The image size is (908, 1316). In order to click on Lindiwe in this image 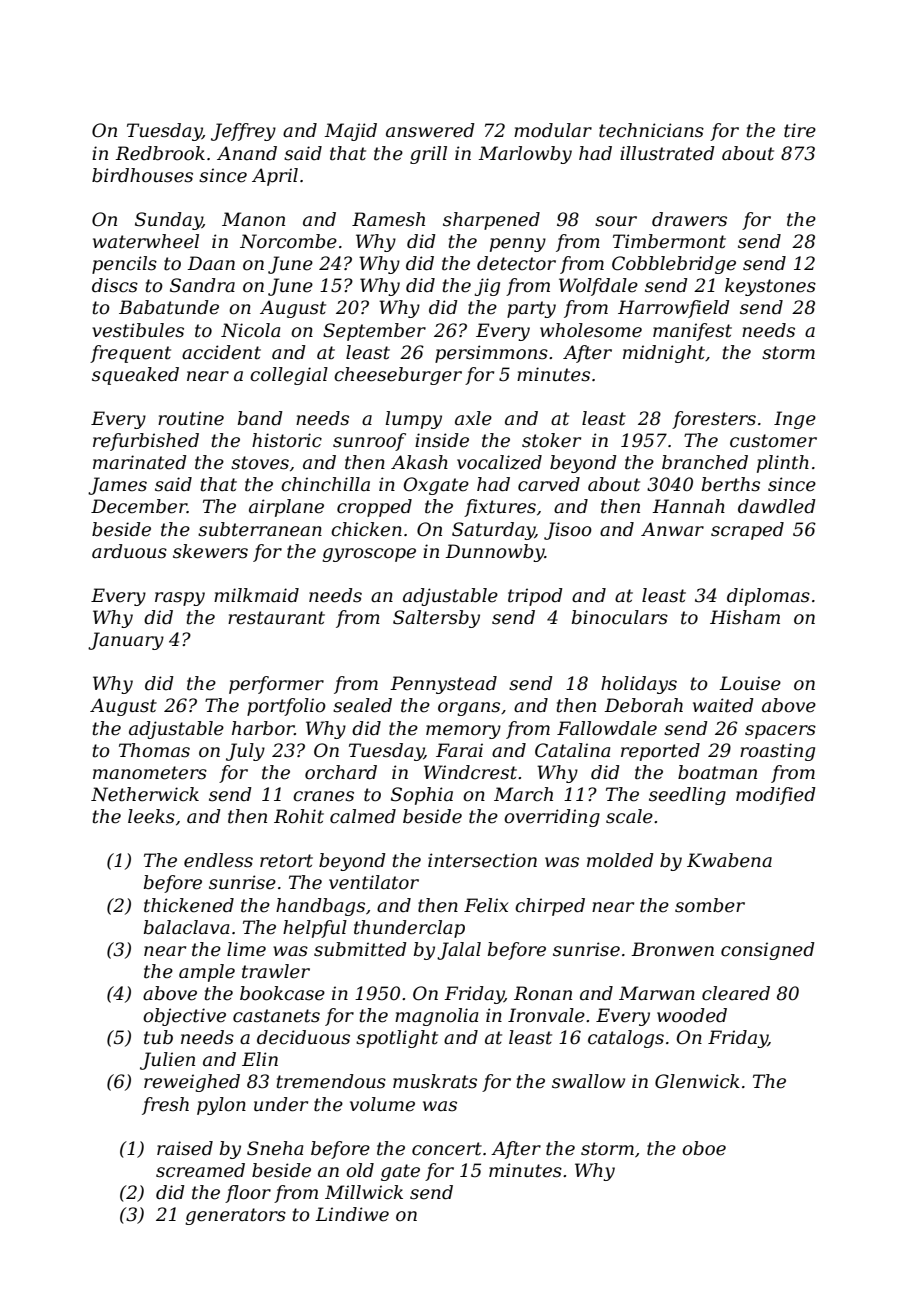, I will do `click(352, 1214)`.
